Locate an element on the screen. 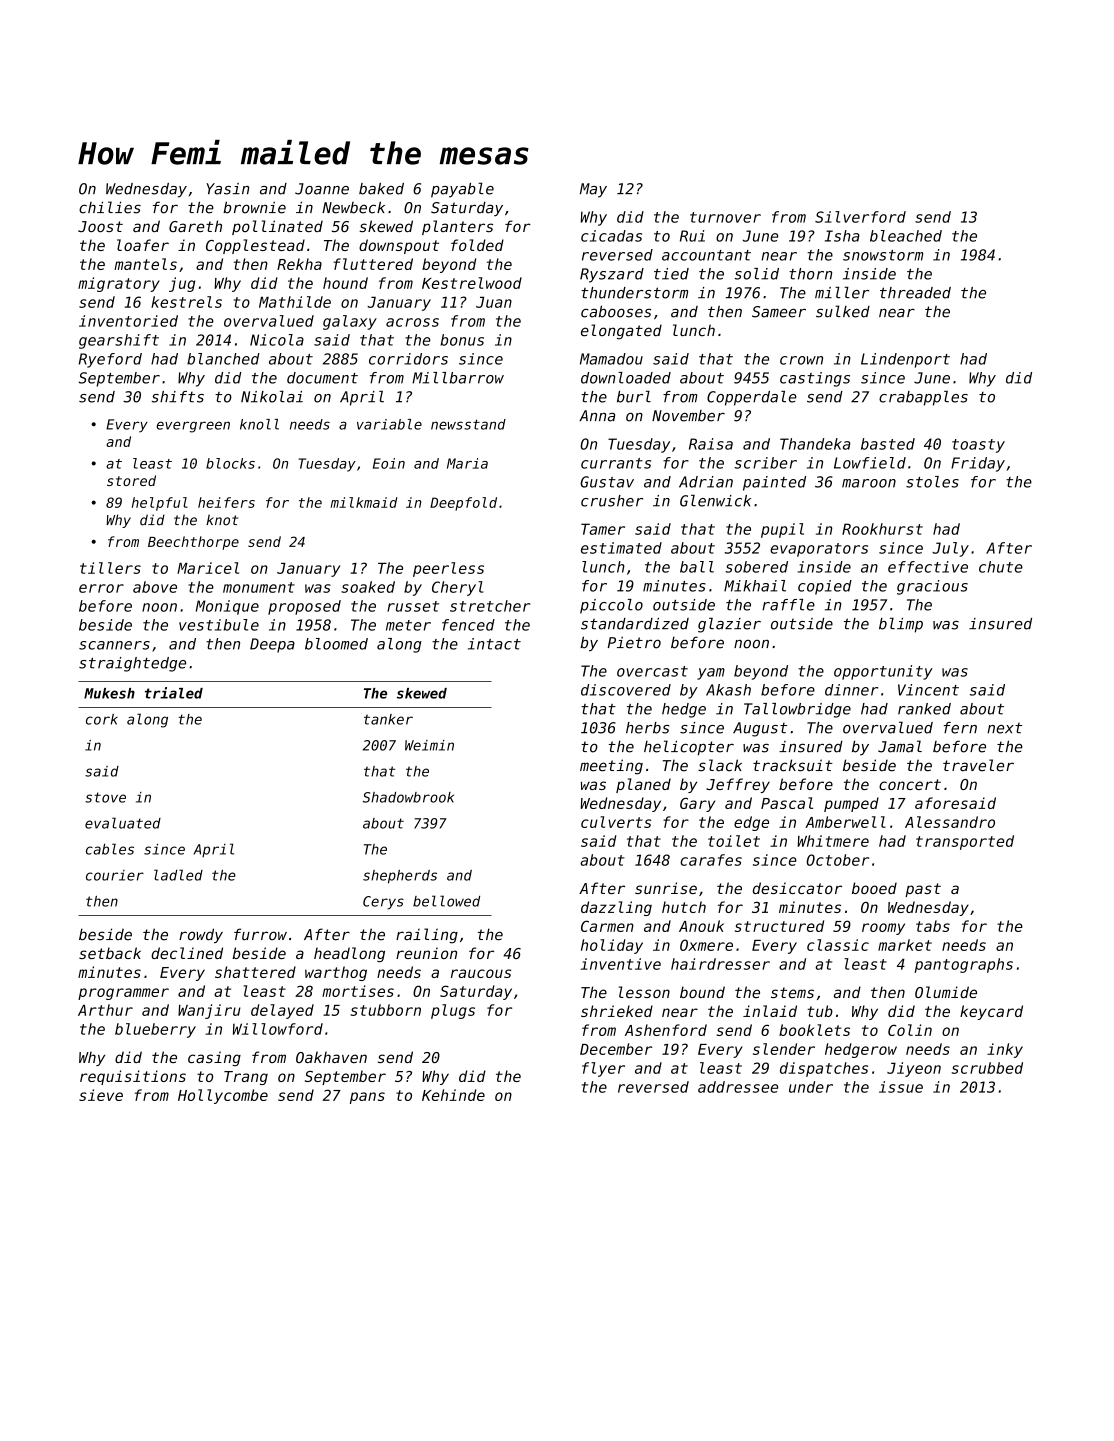 The width and height of the screenshot is (1114, 1441). October is located at coordinates (837, 860).
